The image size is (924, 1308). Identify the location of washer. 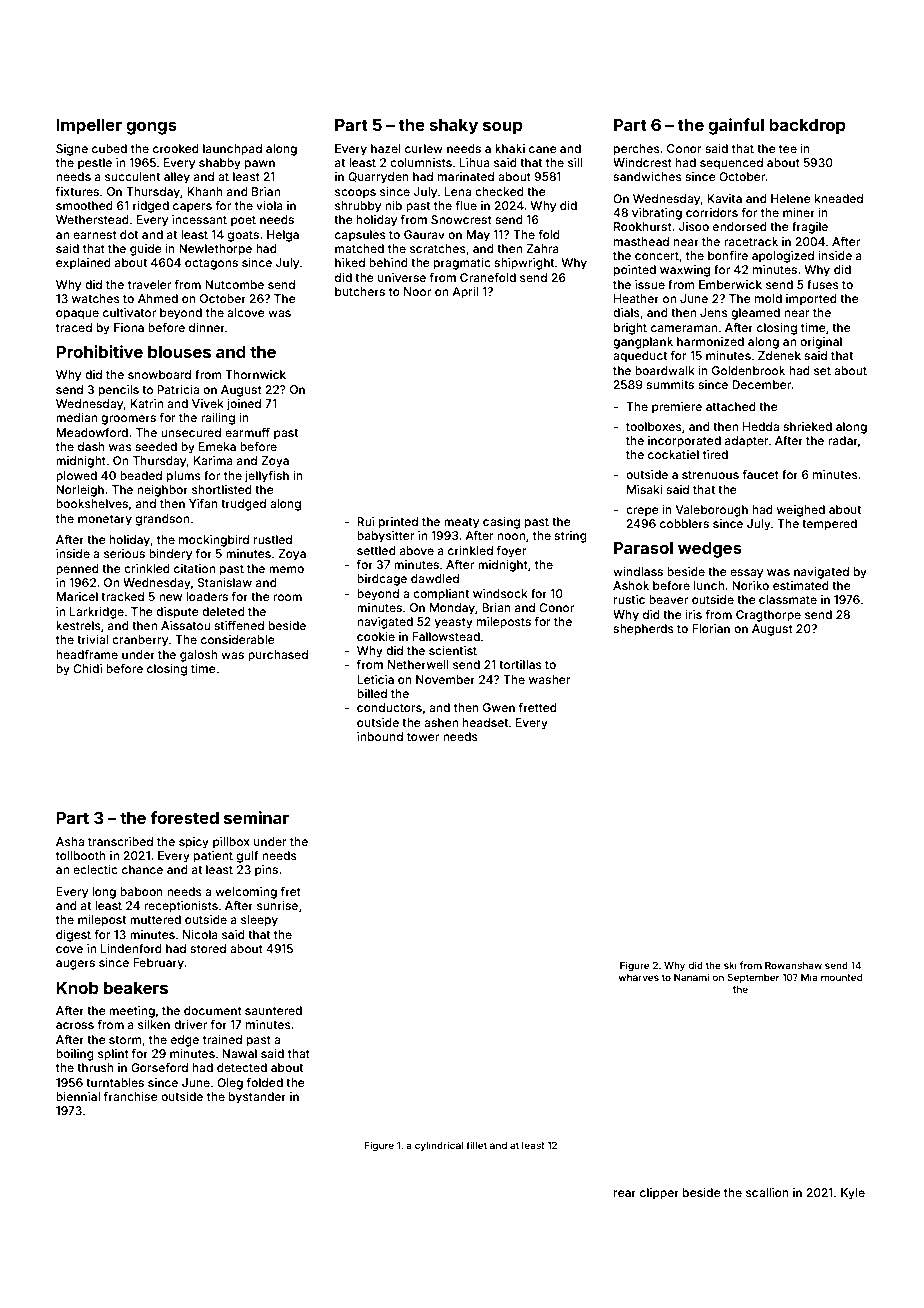
(550, 679).
